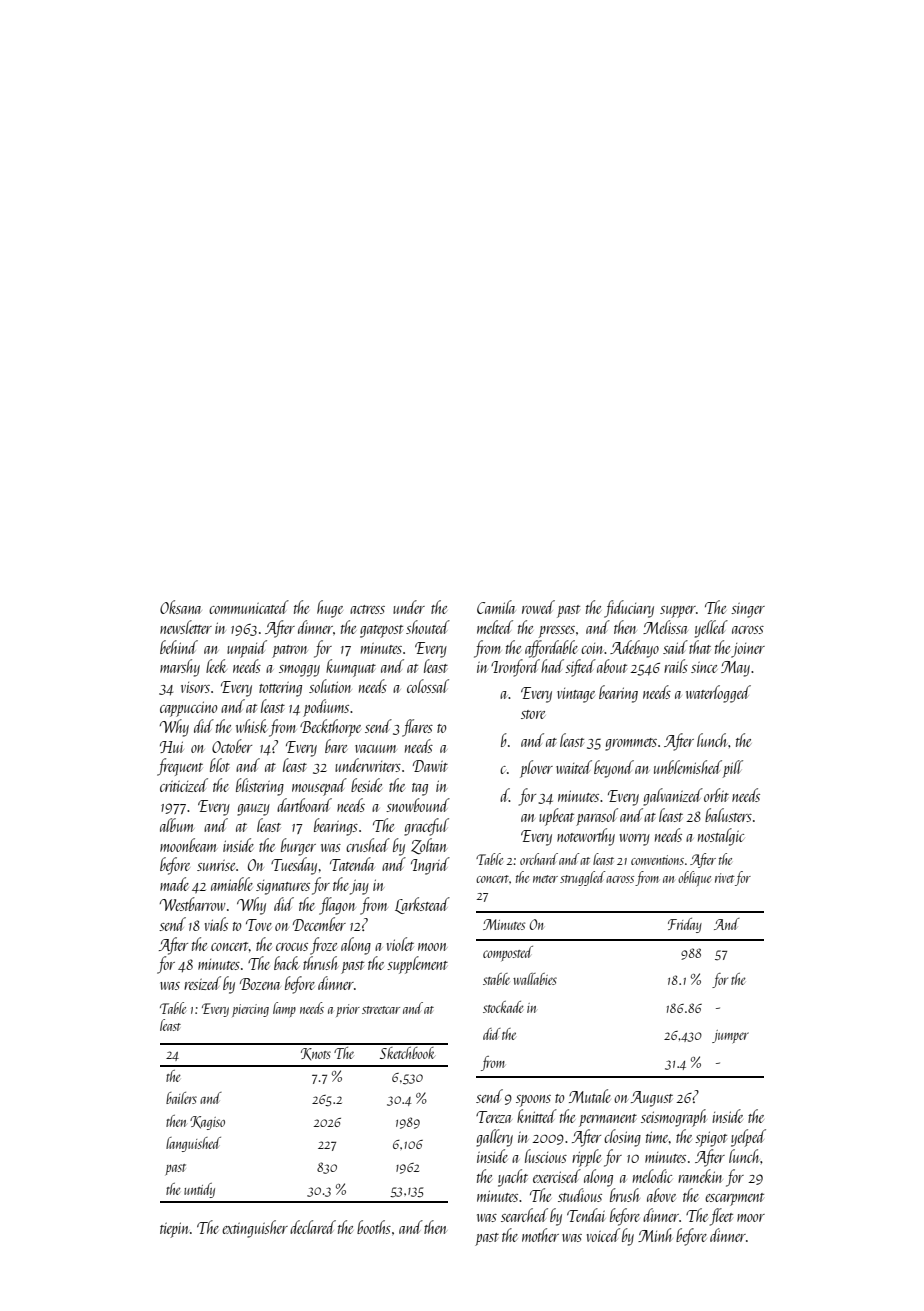 The image size is (924, 1311). What do you see at coordinates (367, 609) in the image?
I see `actress` at bounding box center [367, 609].
